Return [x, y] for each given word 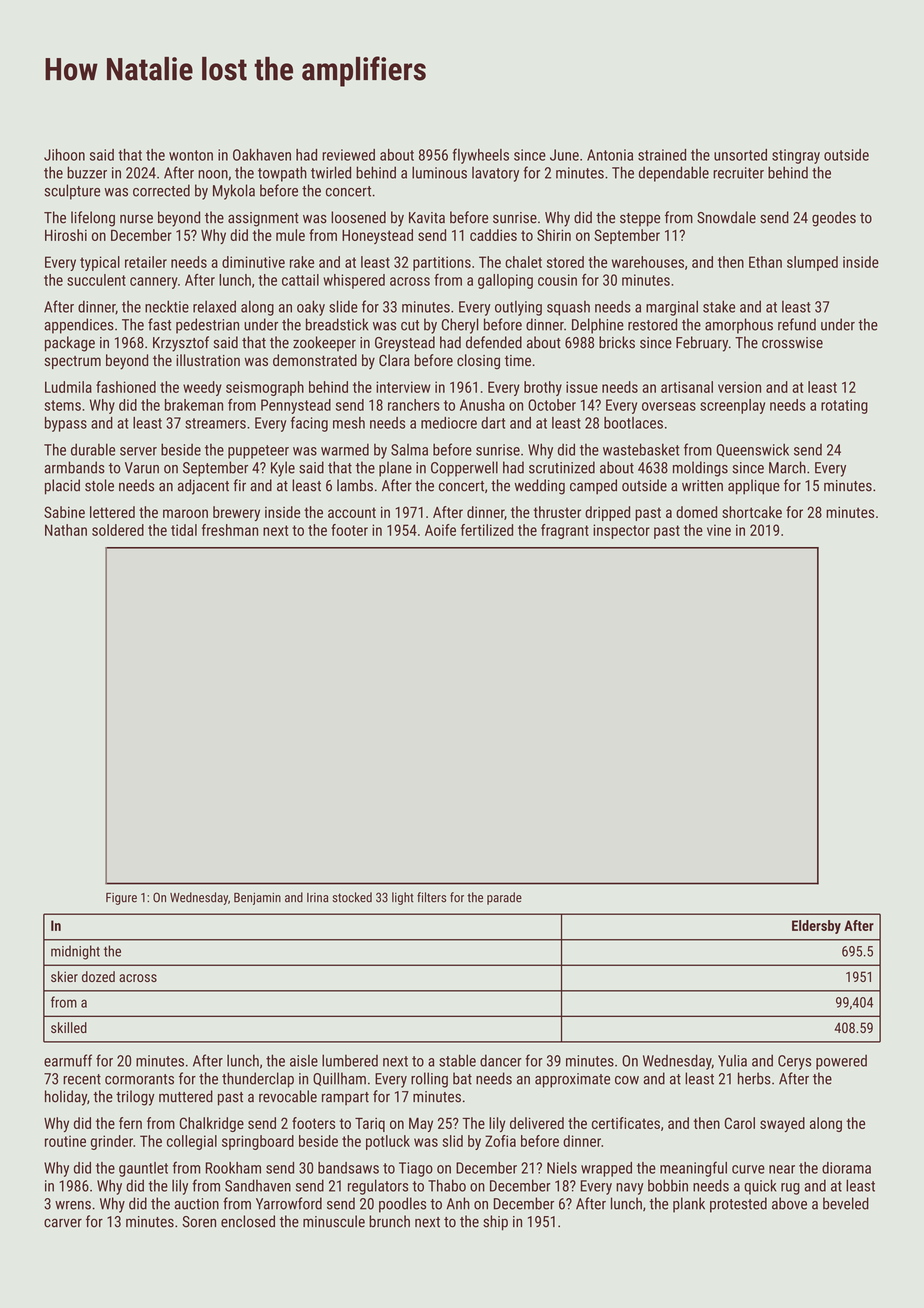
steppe [640, 220]
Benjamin [257, 899]
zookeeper [324, 343]
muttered [186, 1096]
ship [495, 1223]
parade [504, 898]
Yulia [732, 1061]
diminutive [253, 262]
